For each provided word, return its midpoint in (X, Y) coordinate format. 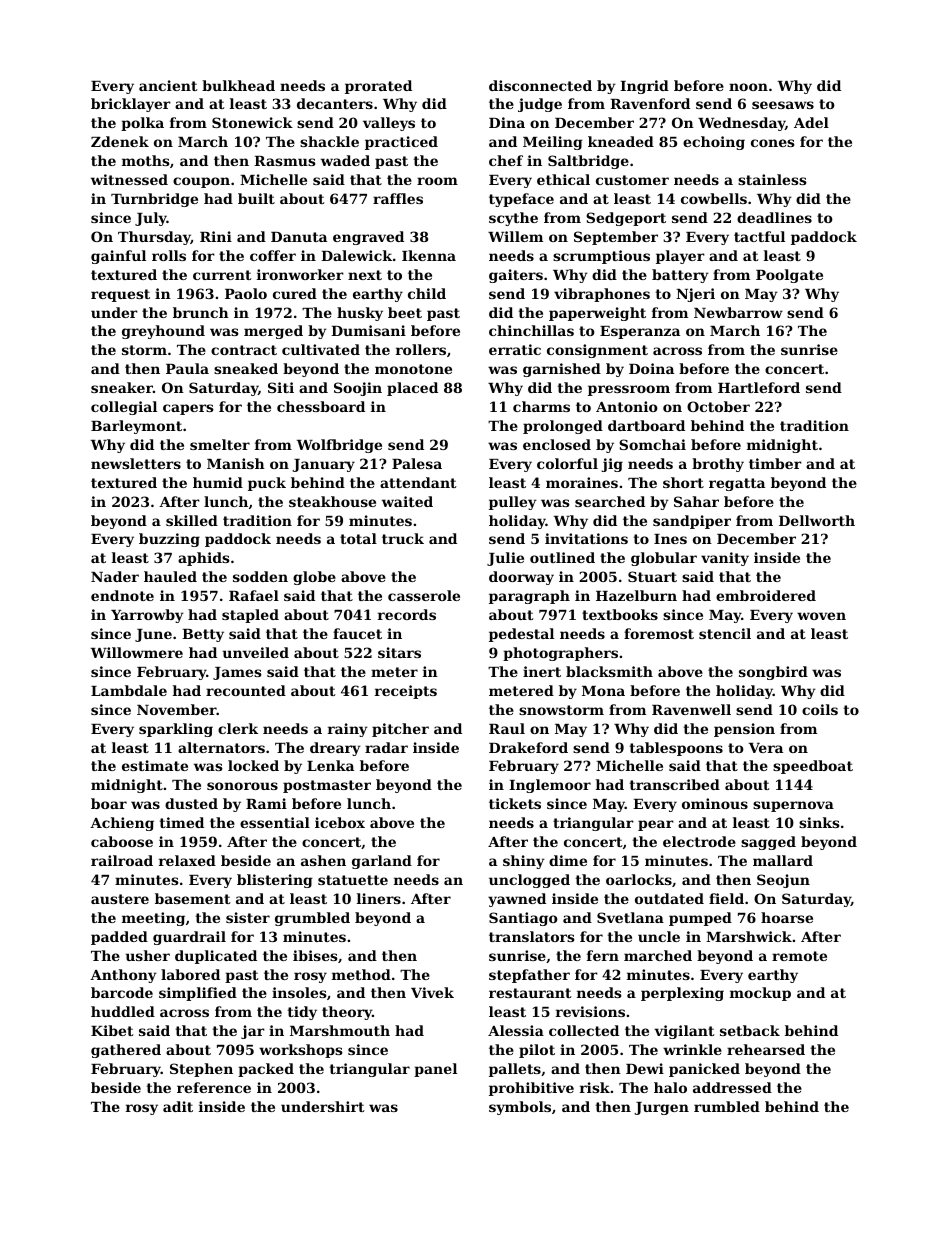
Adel (811, 122)
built (256, 198)
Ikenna (429, 255)
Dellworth (817, 520)
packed (266, 1070)
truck (403, 538)
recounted (246, 690)
